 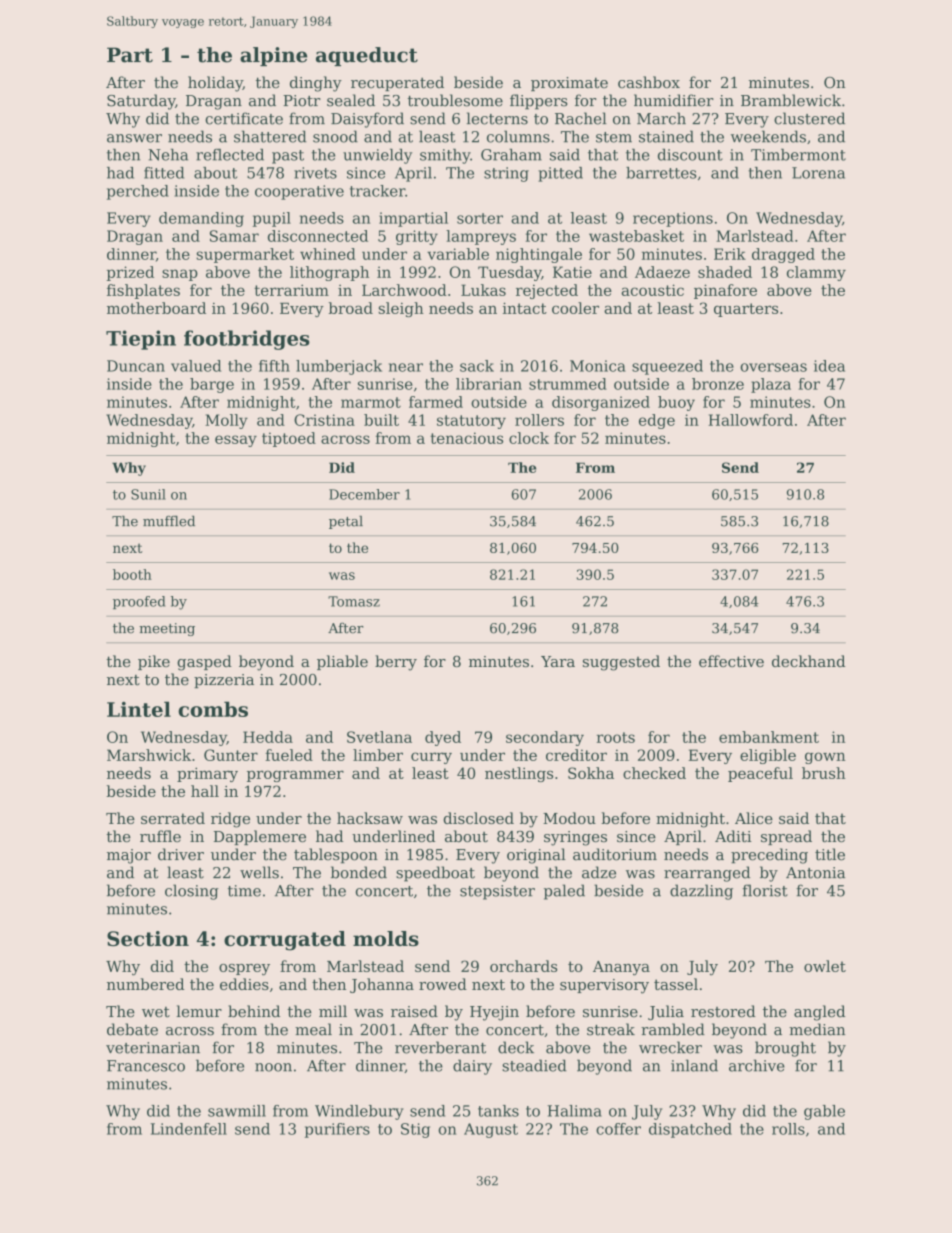 I want to click on original, so click(x=536, y=856).
